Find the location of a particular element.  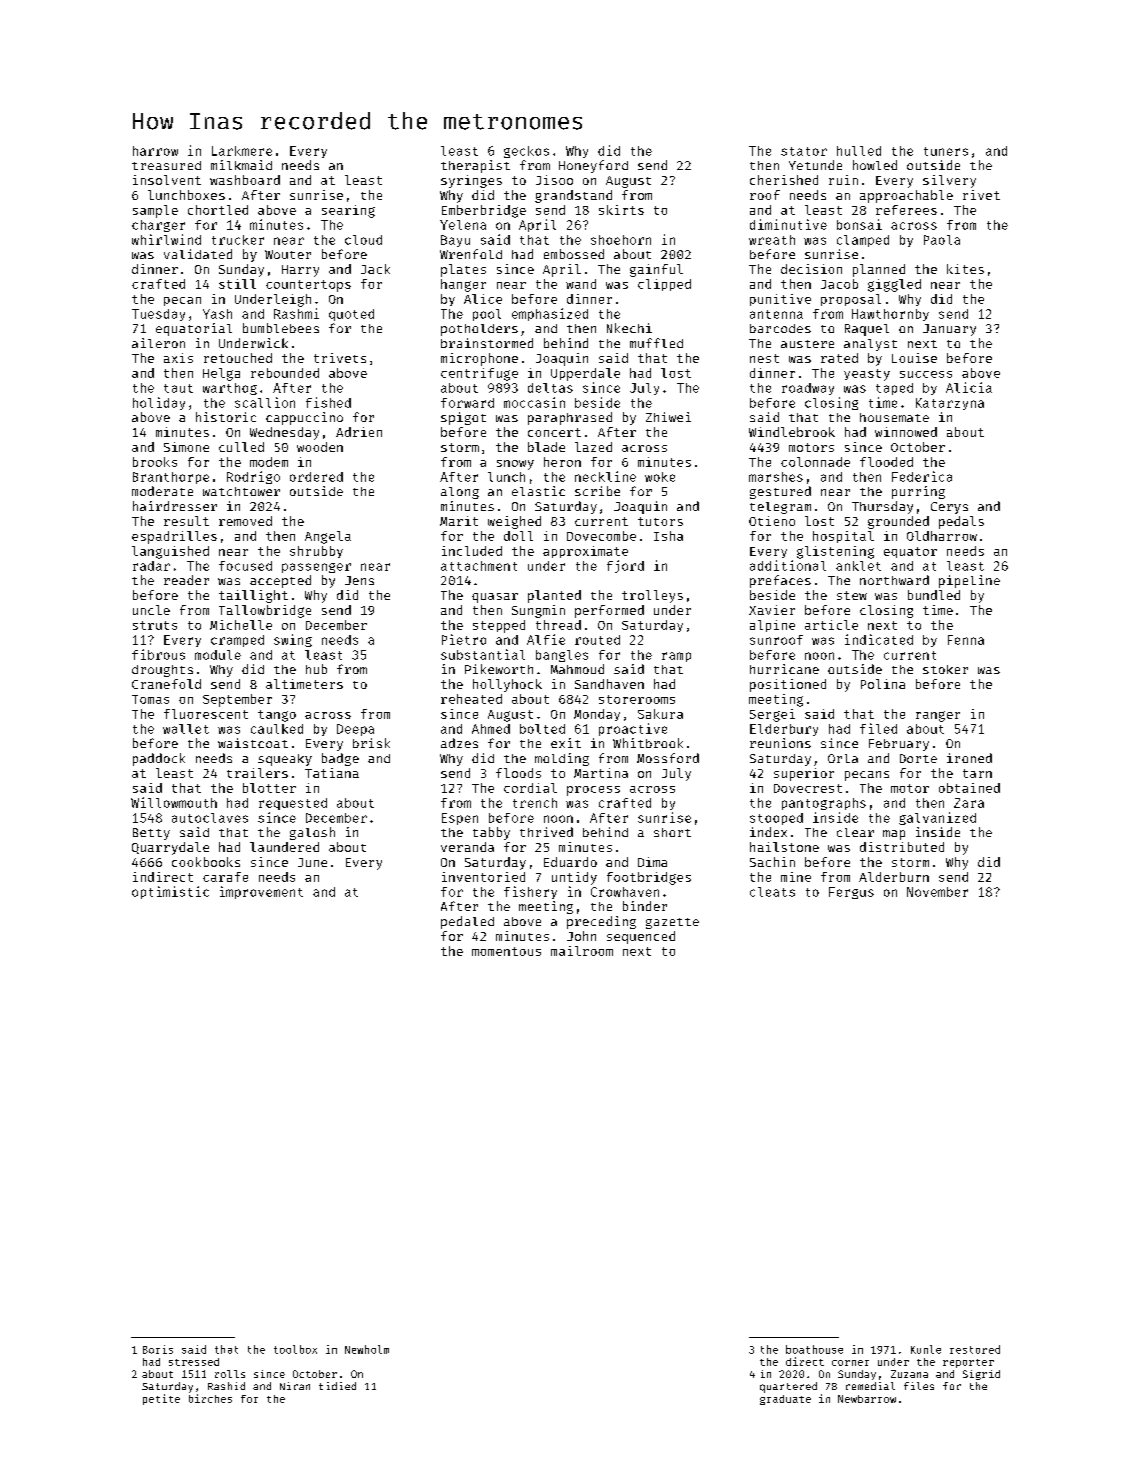

rolls is located at coordinates (230, 1374).
